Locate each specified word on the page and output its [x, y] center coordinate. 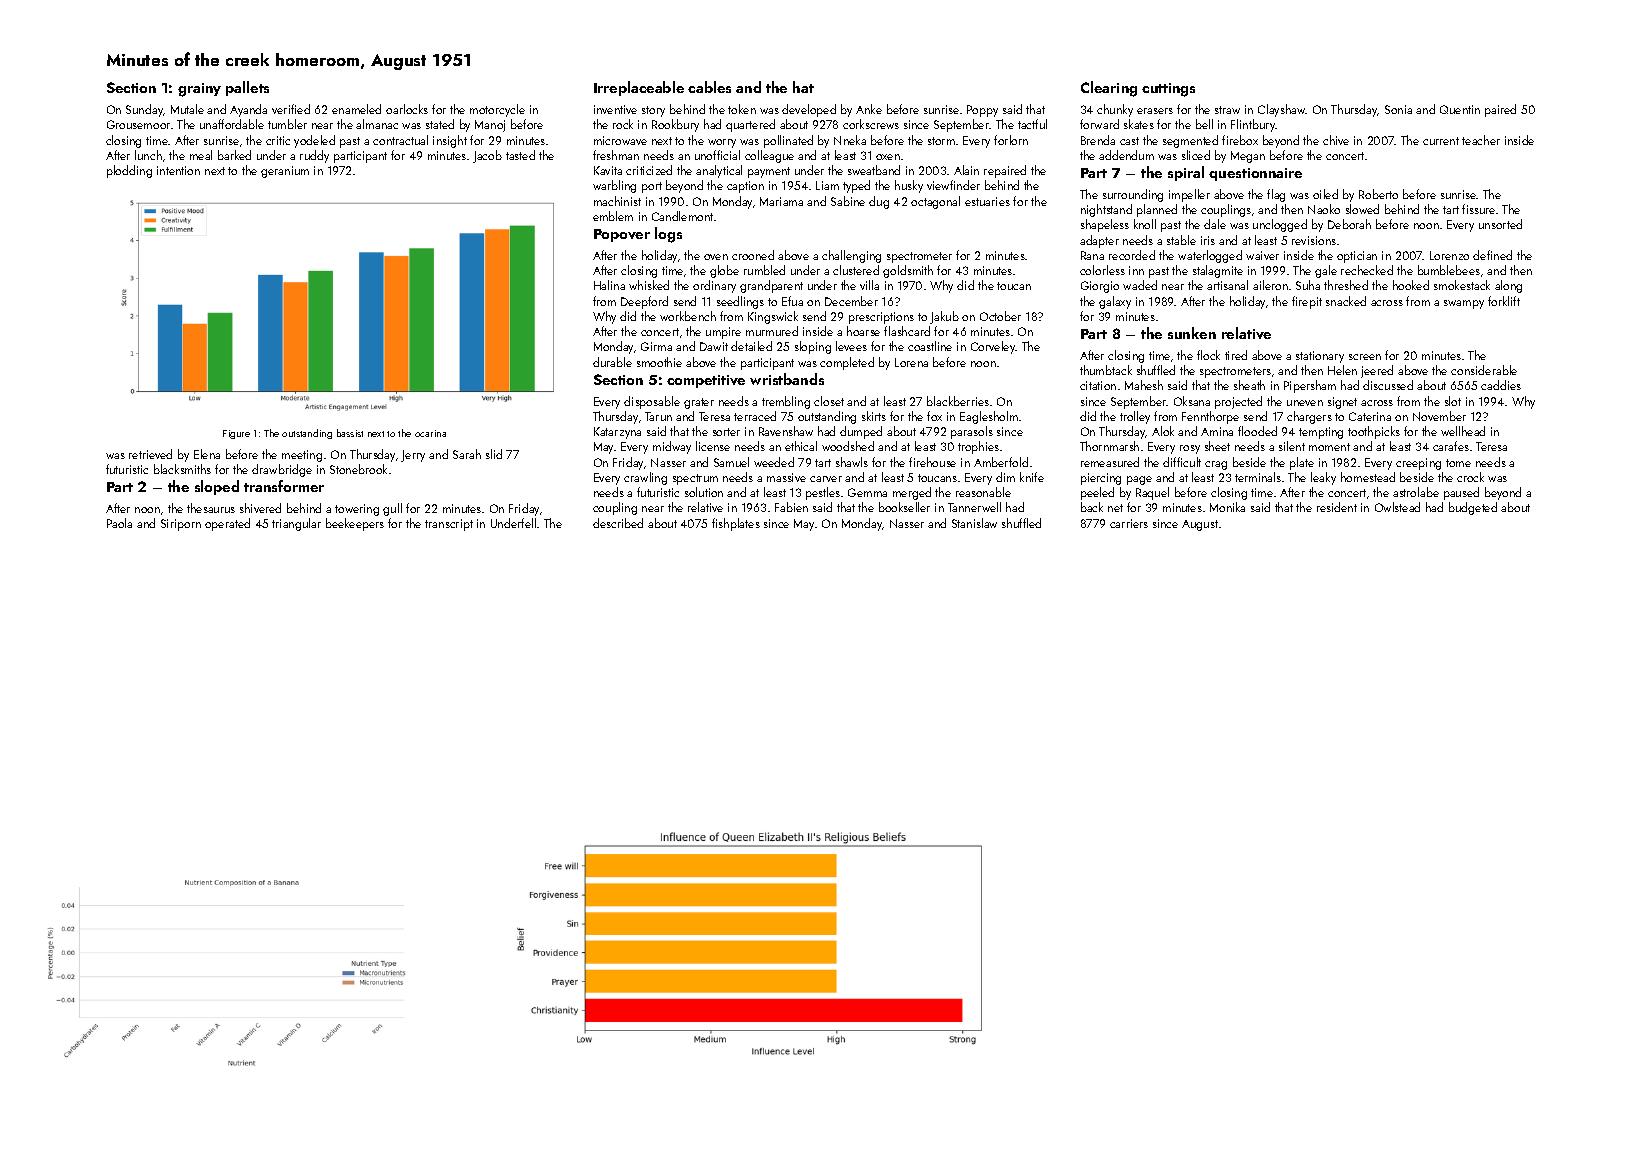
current [1441, 141]
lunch [148, 155]
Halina [609, 285]
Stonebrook [358, 469]
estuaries [987, 201]
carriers [1129, 523]
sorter [726, 432]
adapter [1099, 241]
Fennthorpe [1210, 417]
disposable [652, 402]
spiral [1186, 173]
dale [1215, 224]
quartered [750, 125]
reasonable [983, 492]
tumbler [287, 124]
